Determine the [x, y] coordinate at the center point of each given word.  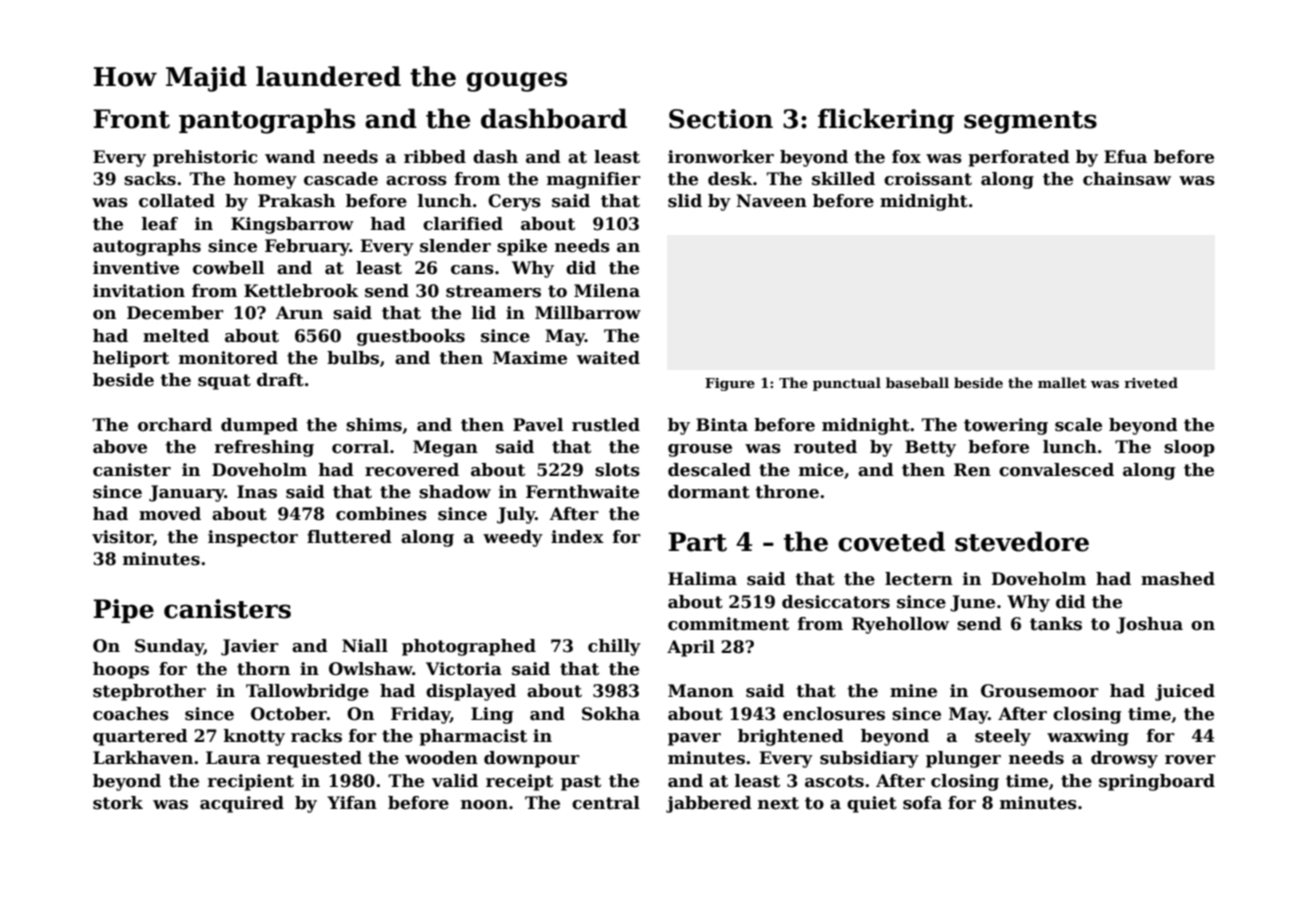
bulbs [353, 358]
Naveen [771, 201]
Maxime [530, 358]
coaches [131, 714]
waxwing [1088, 737]
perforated [1019, 158]
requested [314, 759]
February [307, 247]
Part [697, 542]
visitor [122, 537]
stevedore [1022, 541]
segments [1030, 122]
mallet [1062, 382]
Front [131, 119]
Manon [701, 691]
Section [721, 119]
